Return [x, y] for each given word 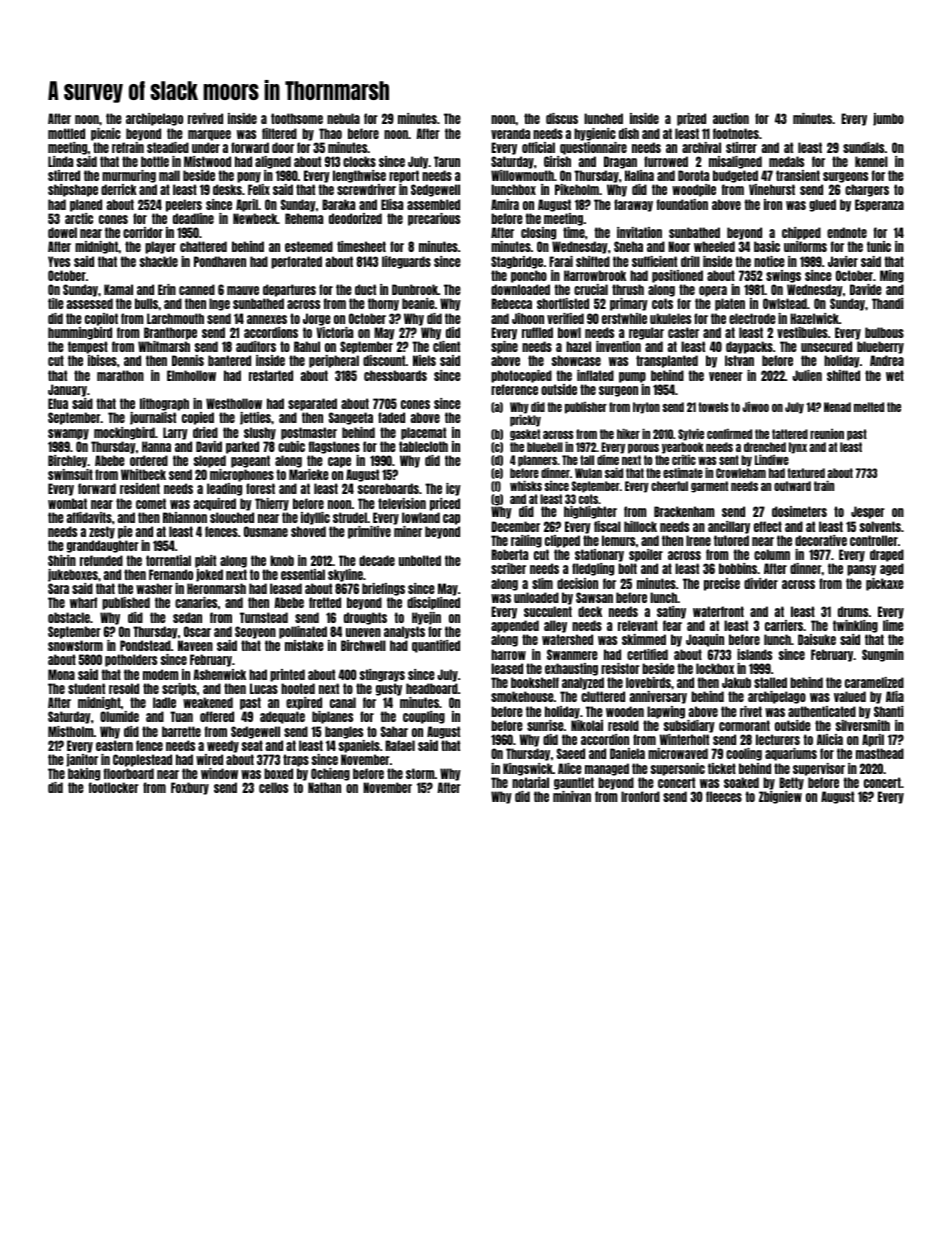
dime [608, 459]
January [67, 390]
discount [384, 360]
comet [151, 503]
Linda [60, 161]
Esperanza [879, 205]
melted [869, 407]
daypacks [749, 347]
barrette [181, 731]
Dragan [620, 162]
